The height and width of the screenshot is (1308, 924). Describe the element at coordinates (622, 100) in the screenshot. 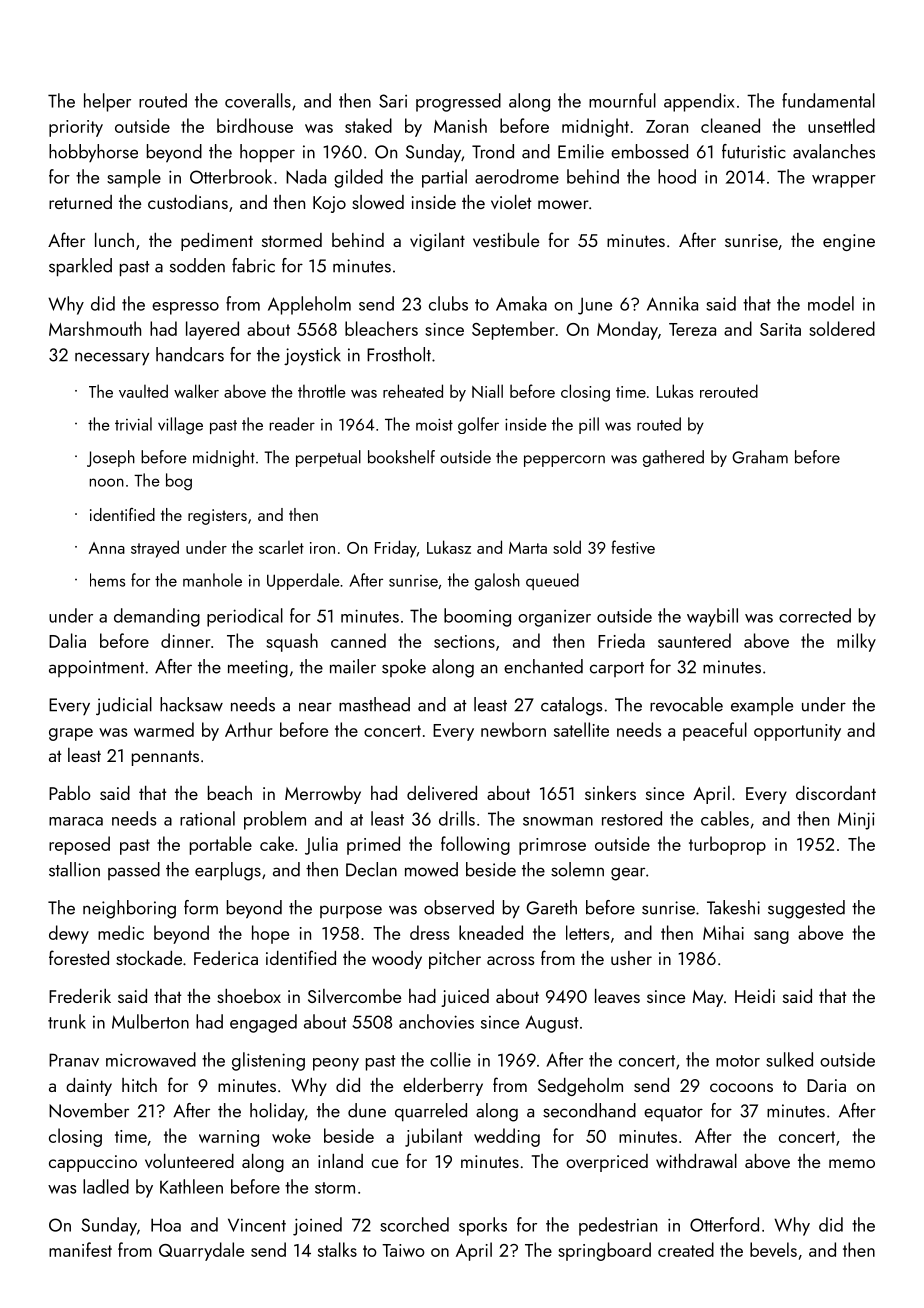

I see `mournful` at that location.
